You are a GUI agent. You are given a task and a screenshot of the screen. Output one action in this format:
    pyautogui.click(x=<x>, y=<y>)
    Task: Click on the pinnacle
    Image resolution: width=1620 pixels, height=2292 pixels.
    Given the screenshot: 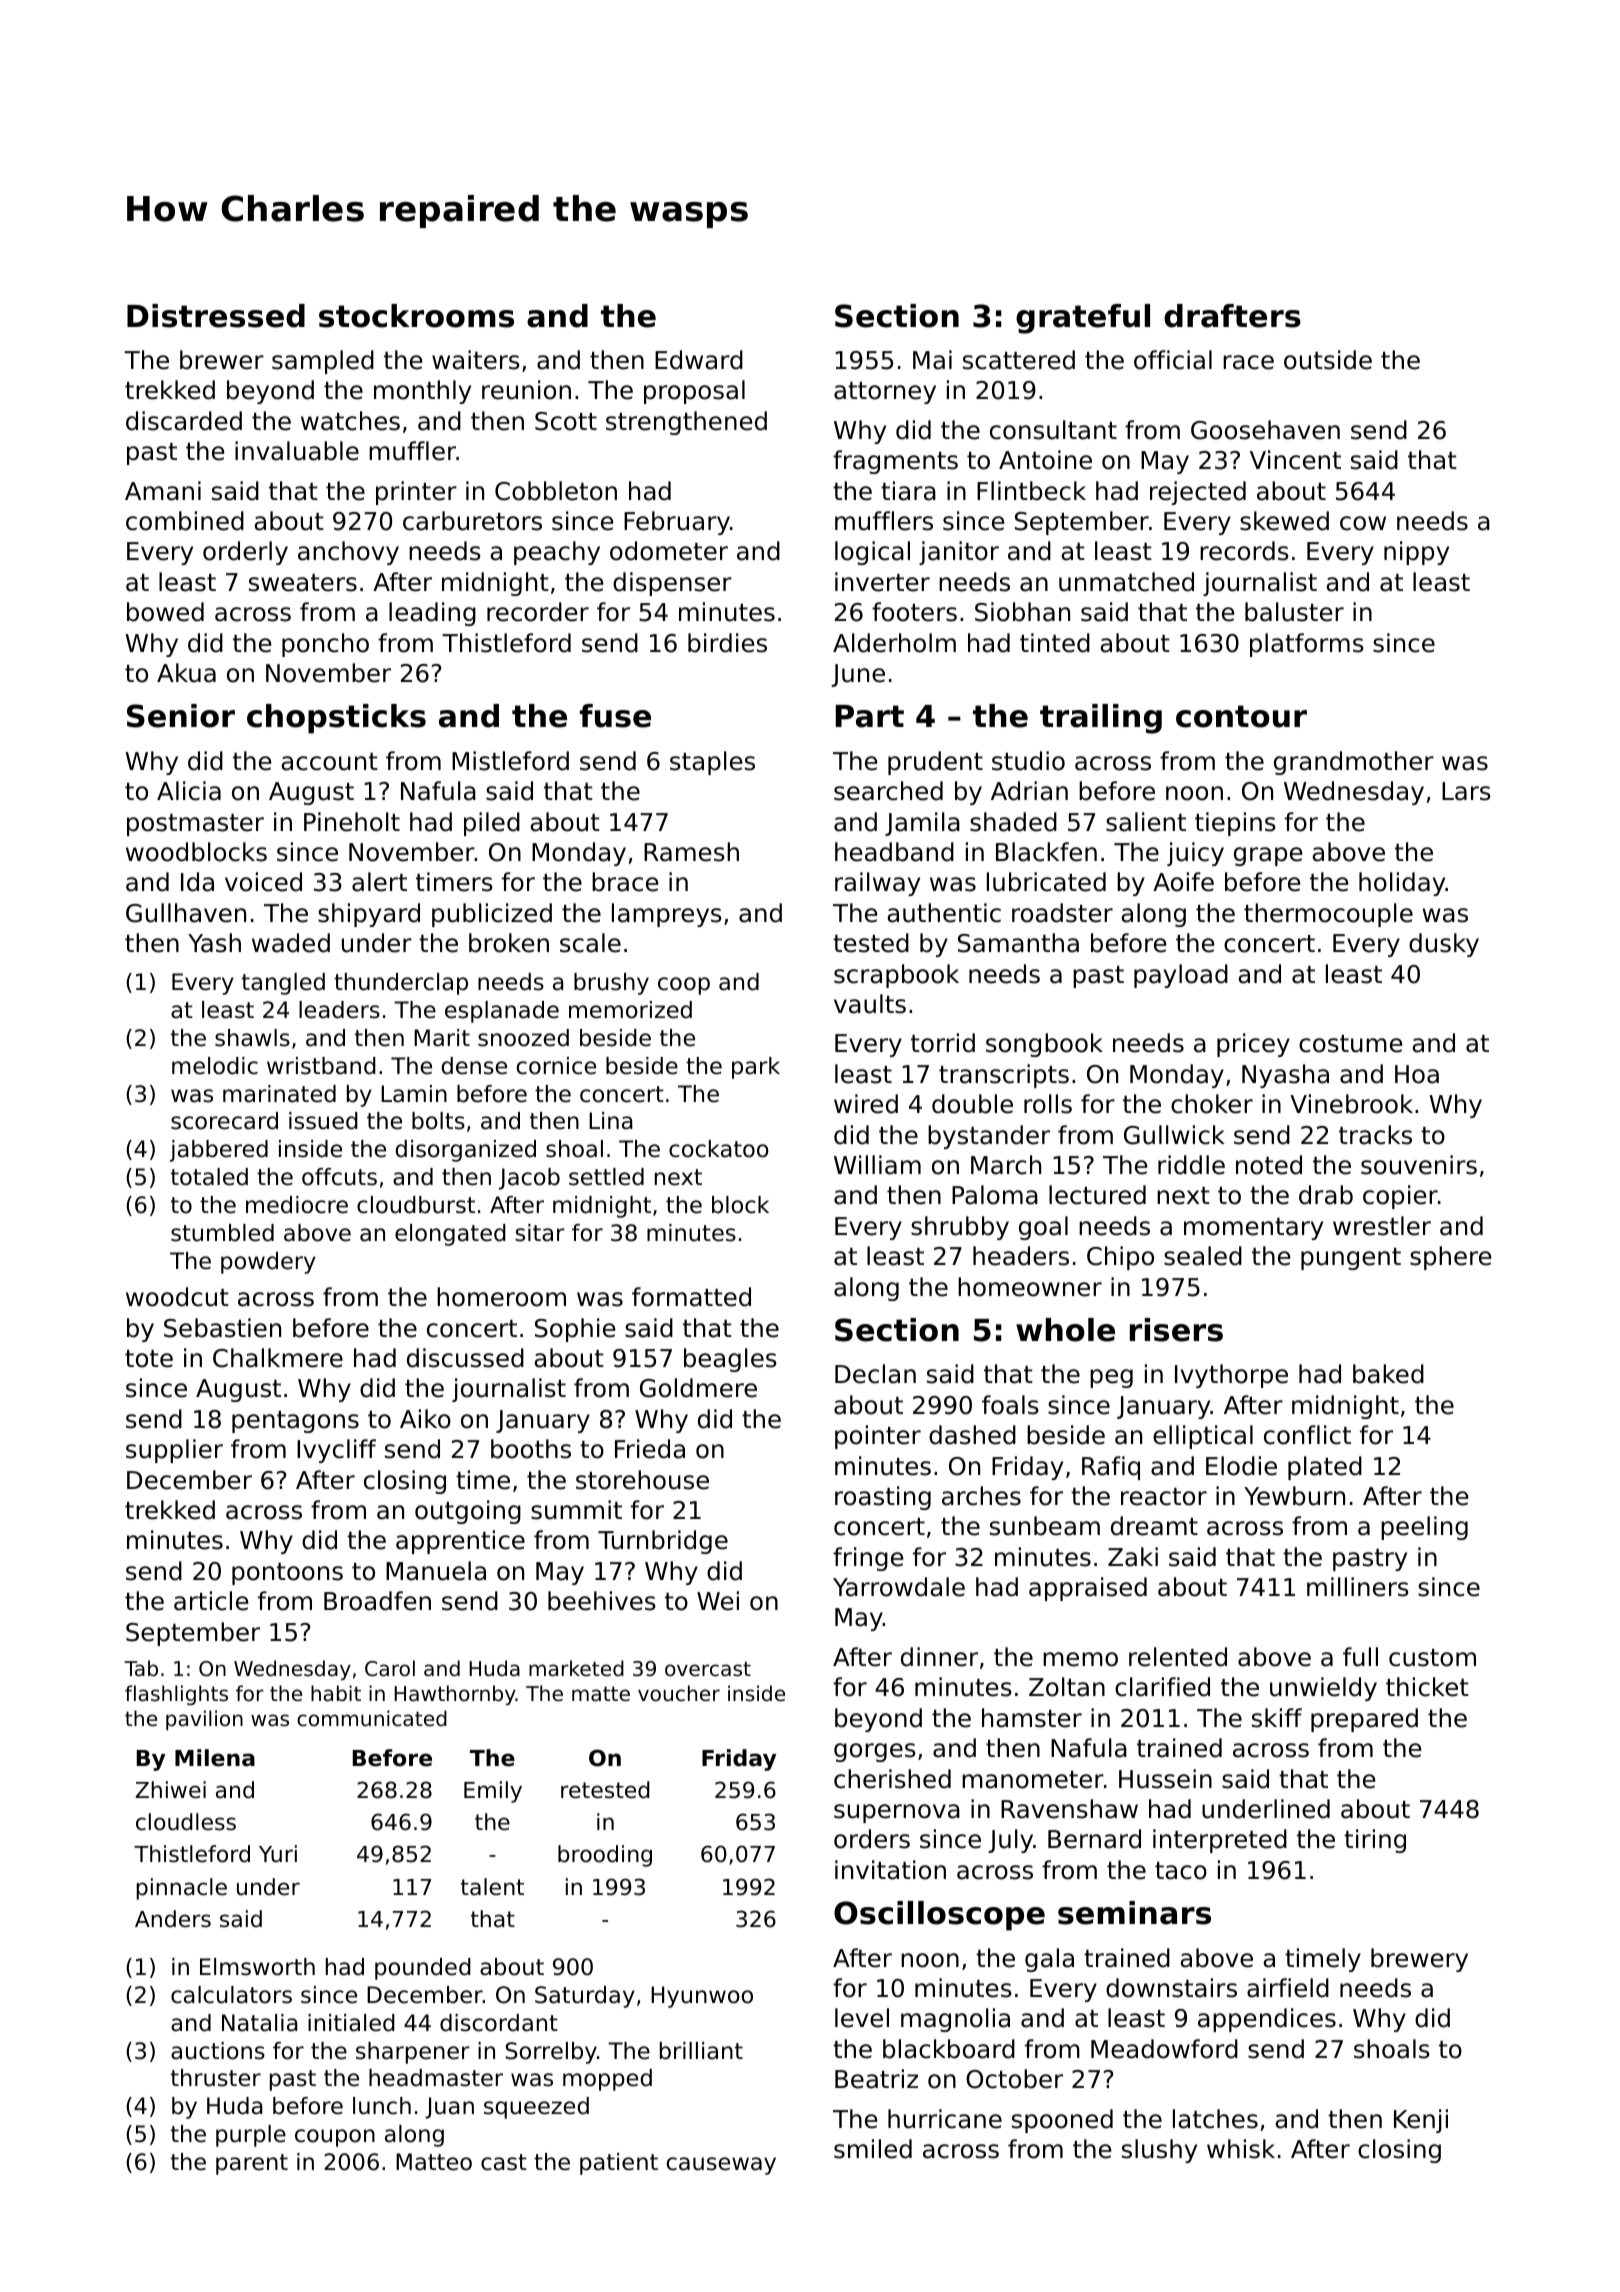 What is the action you would take?
    pyautogui.click(x=181, y=1889)
